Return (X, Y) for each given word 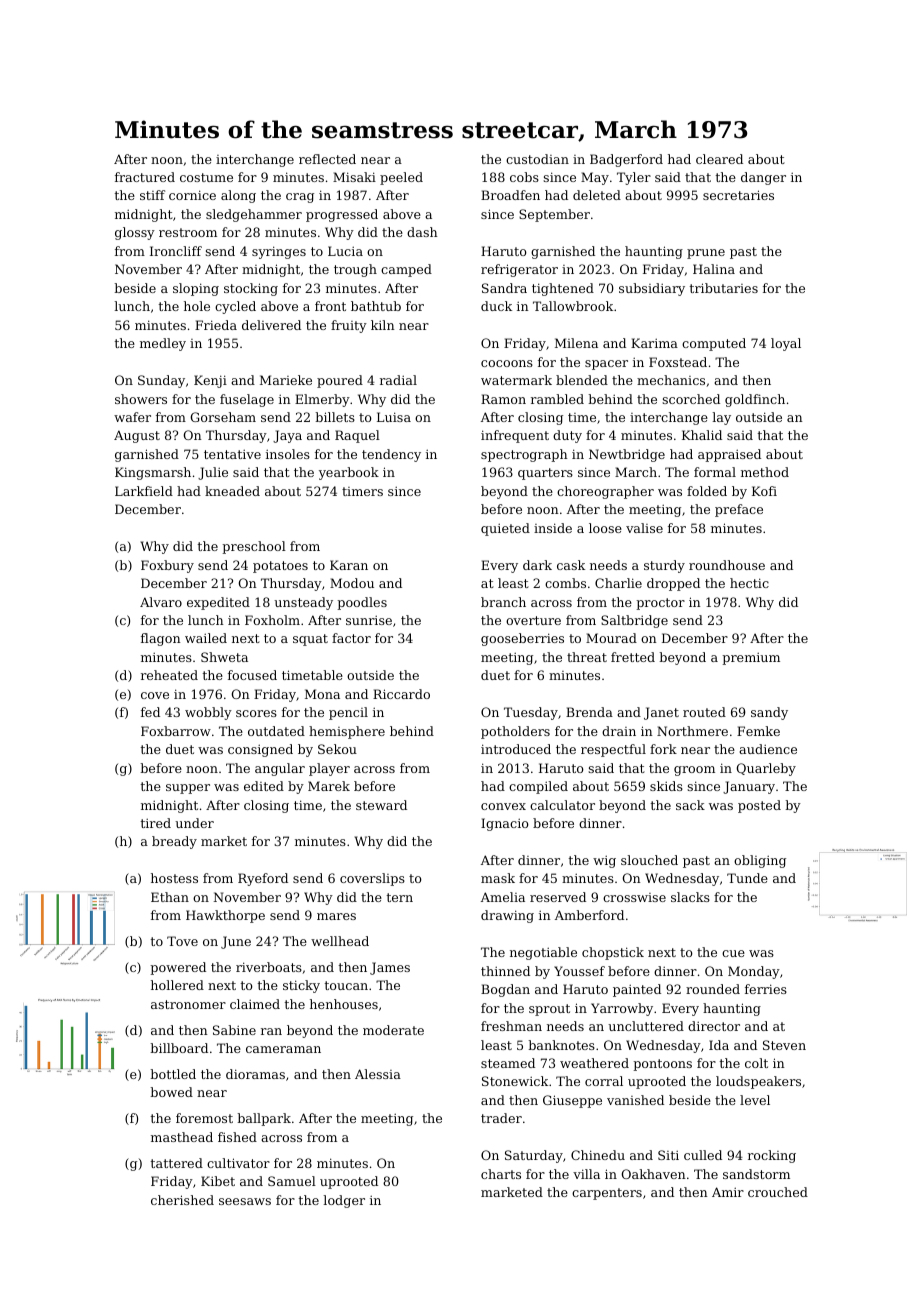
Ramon (503, 399)
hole (197, 306)
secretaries (738, 195)
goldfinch (755, 400)
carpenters (607, 1194)
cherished (182, 1200)
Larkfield (144, 491)
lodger (344, 1201)
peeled (401, 178)
